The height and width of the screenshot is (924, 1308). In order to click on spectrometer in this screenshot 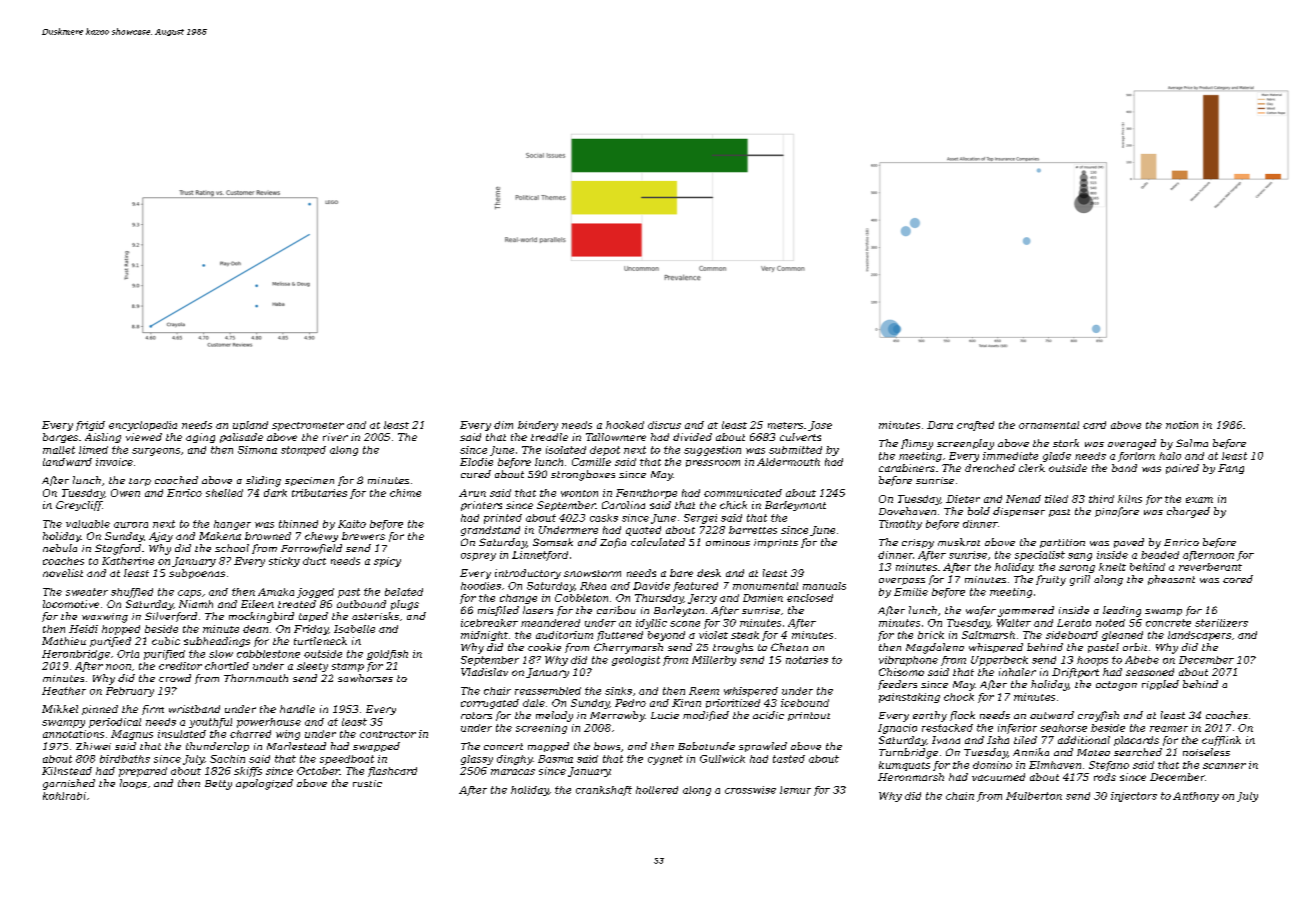, I will do `click(308, 426)`.
